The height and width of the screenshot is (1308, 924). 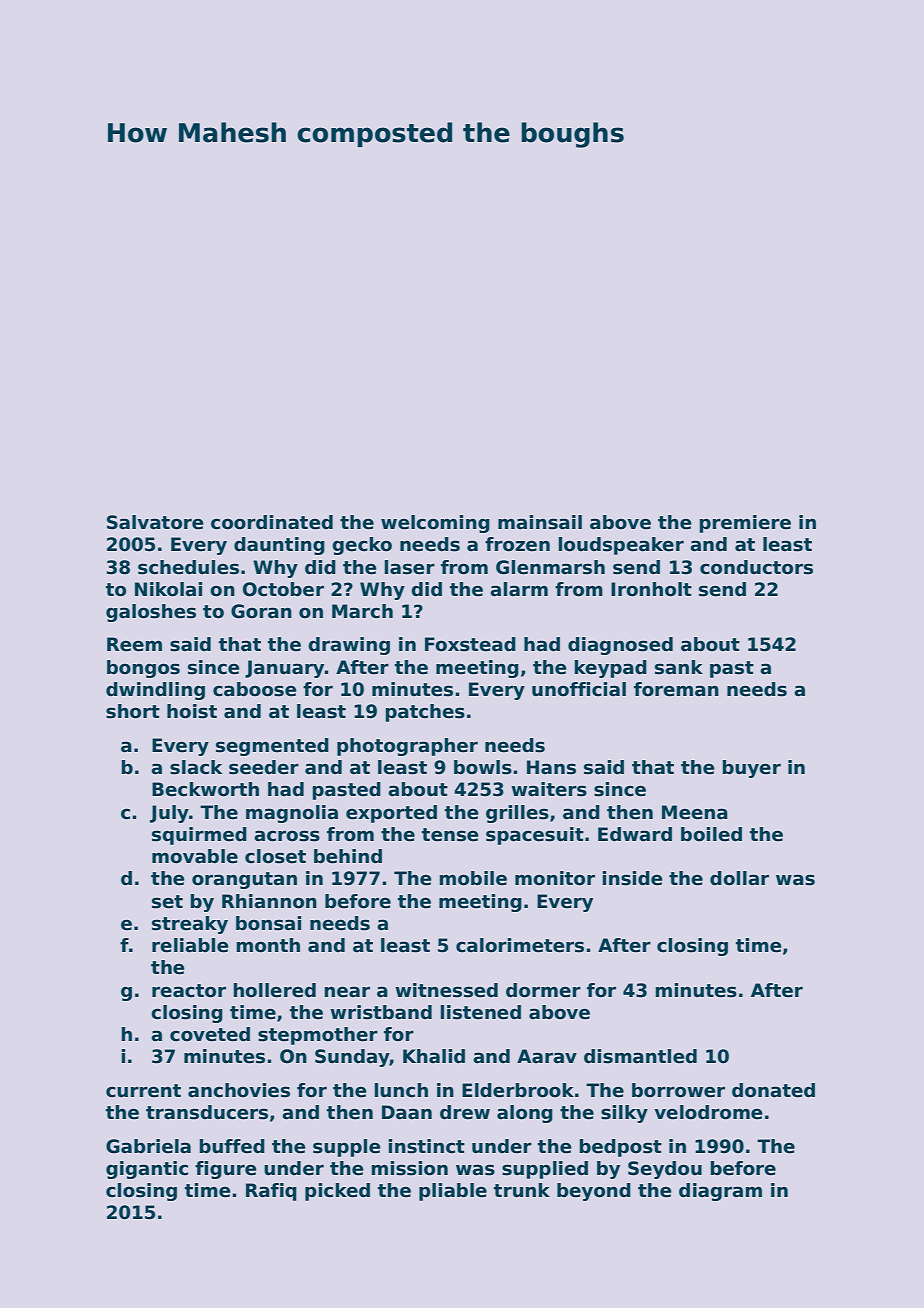 What do you see at coordinates (465, 1112) in the screenshot?
I see `drew` at bounding box center [465, 1112].
